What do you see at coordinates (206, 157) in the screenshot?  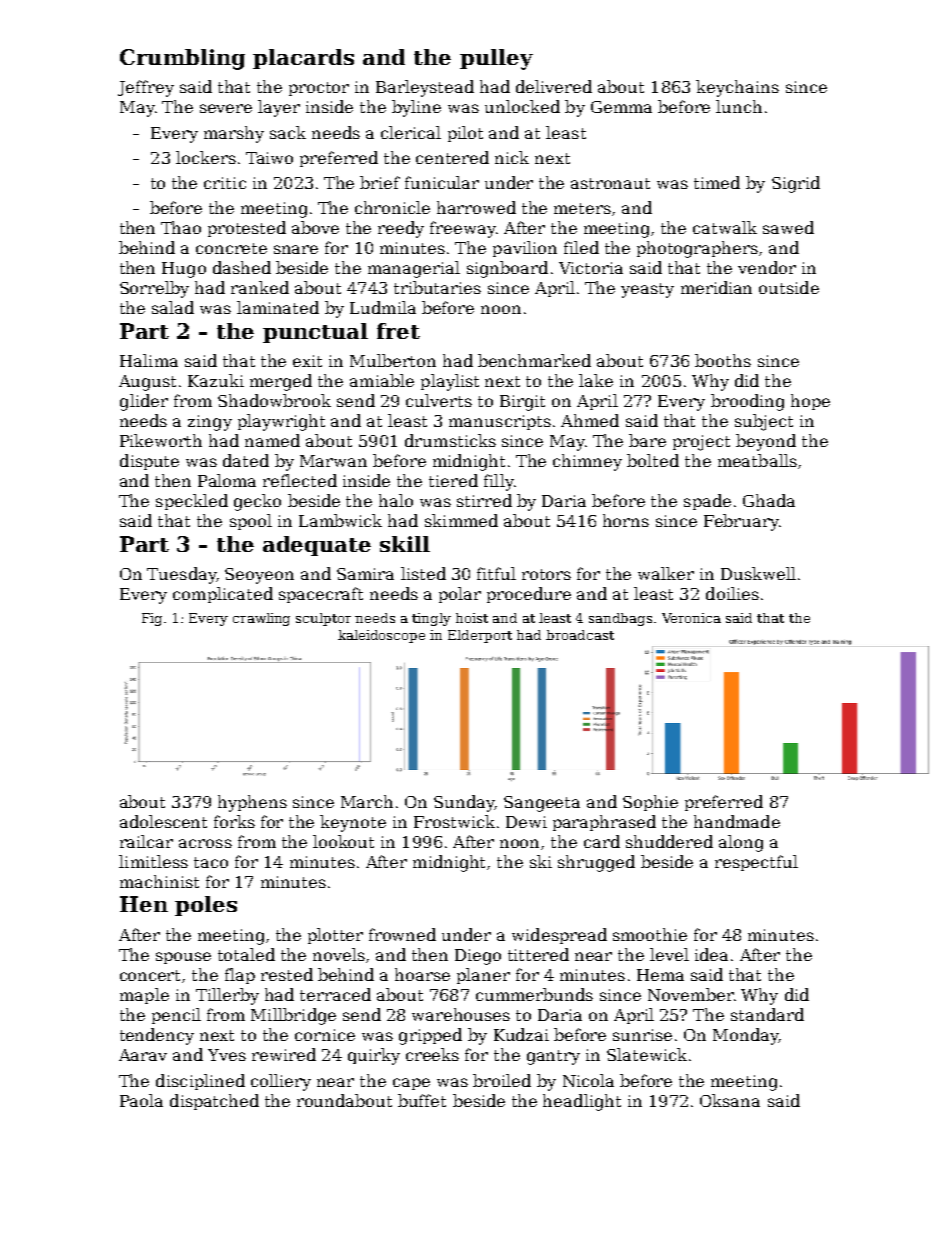 I see `lockers` at bounding box center [206, 157].
